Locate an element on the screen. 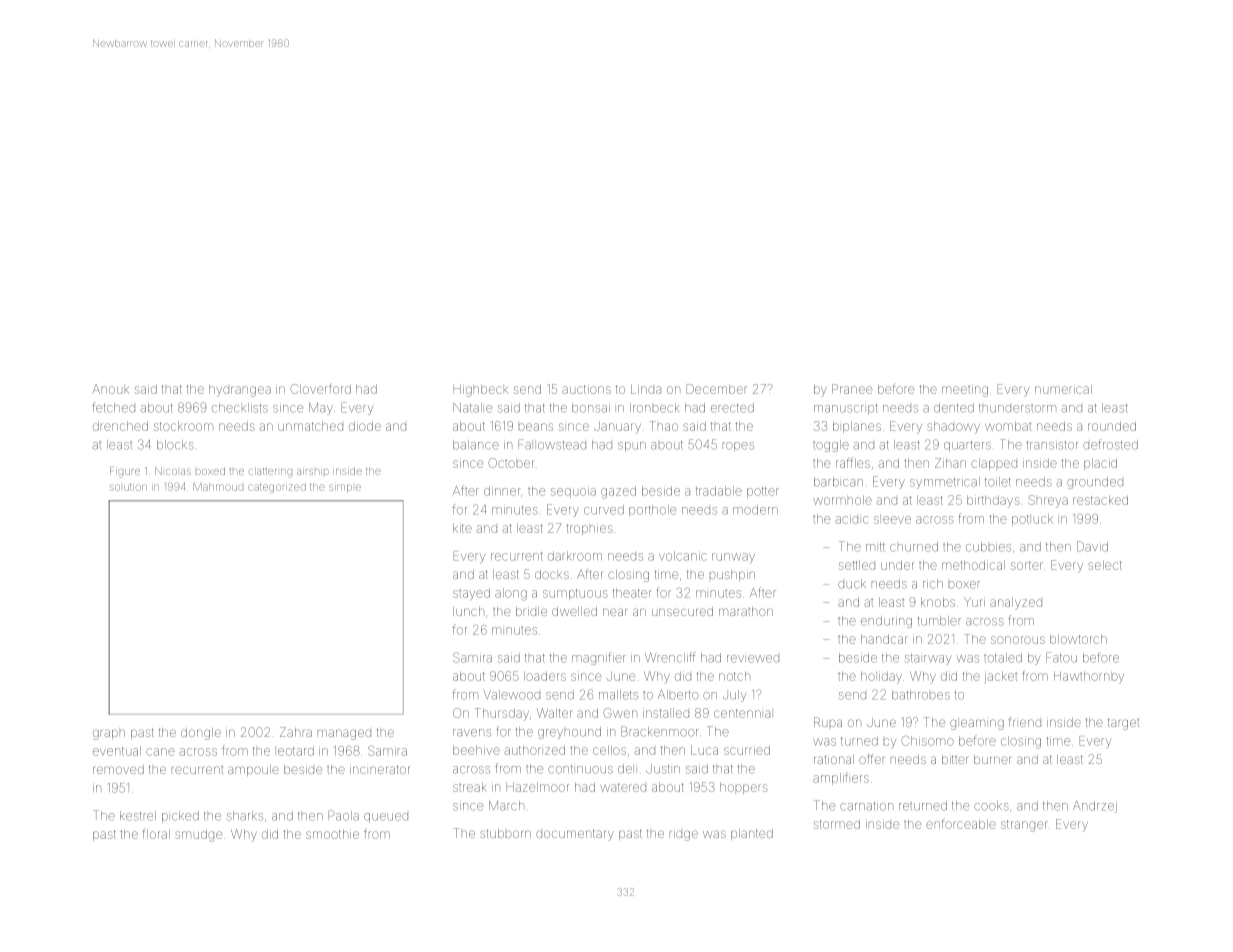 The height and width of the screenshot is (952, 1233). stubborn is located at coordinates (505, 833).
